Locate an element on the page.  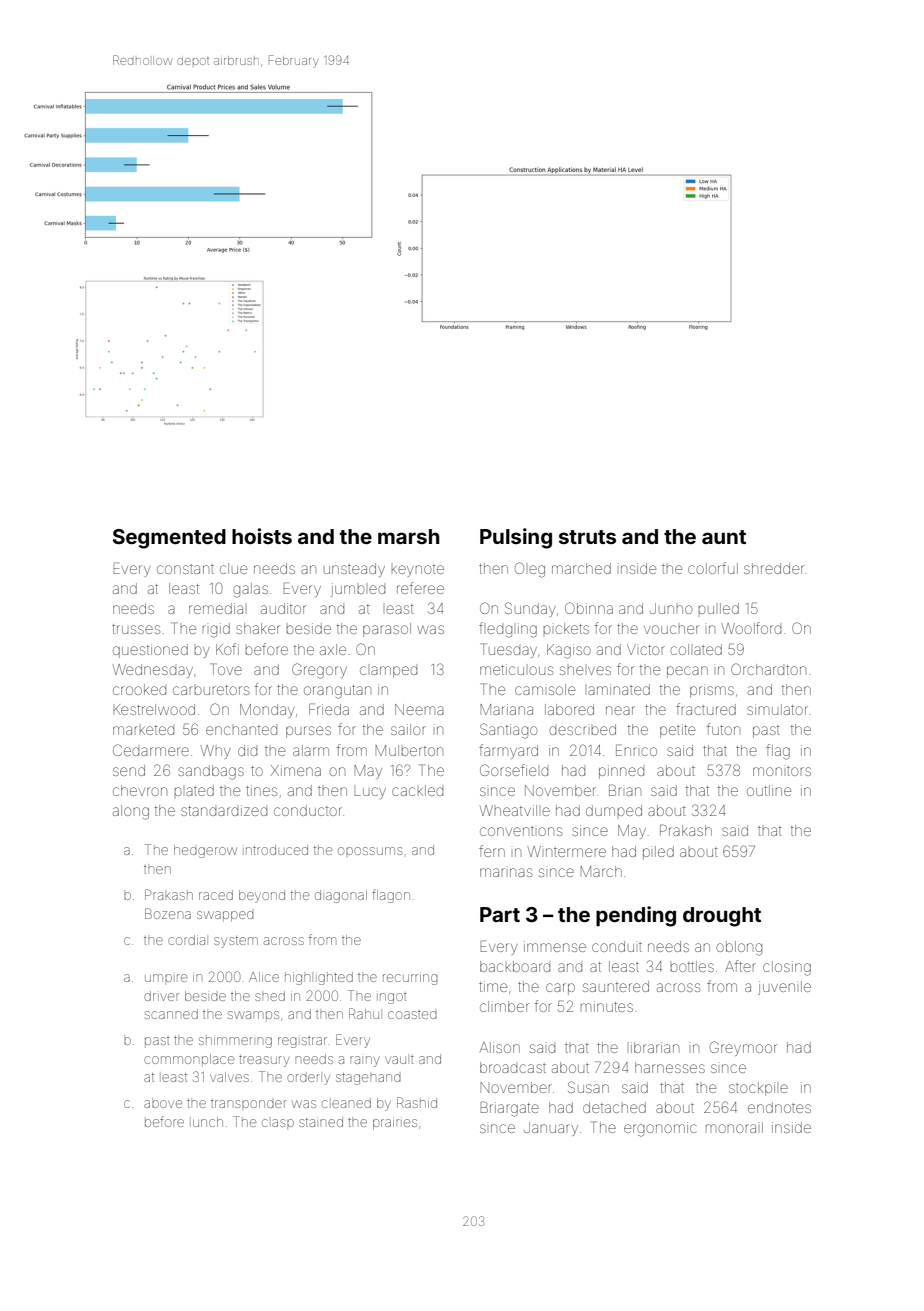
tines is located at coordinates (261, 790).
